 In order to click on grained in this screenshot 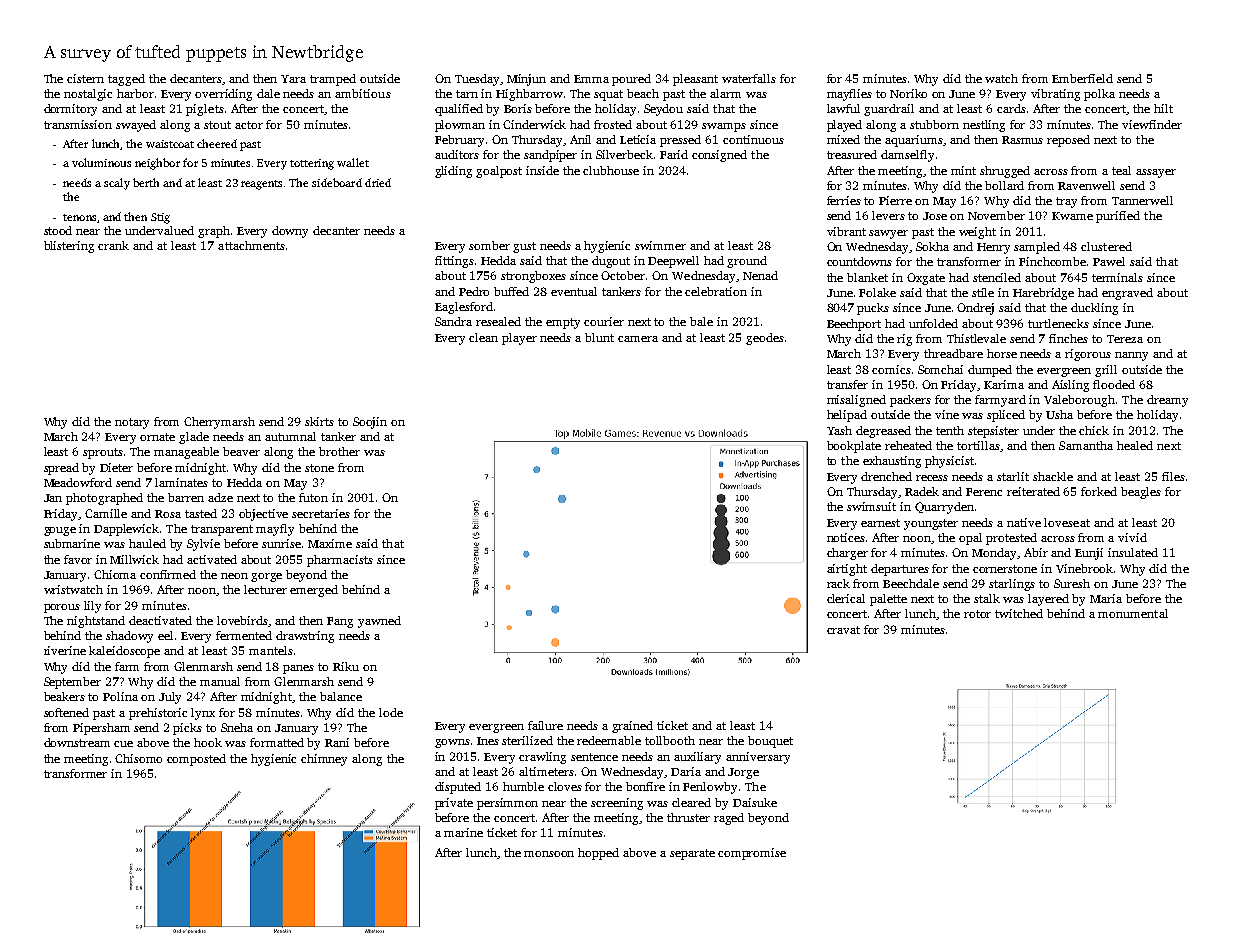, I will do `click(632, 727)`.
